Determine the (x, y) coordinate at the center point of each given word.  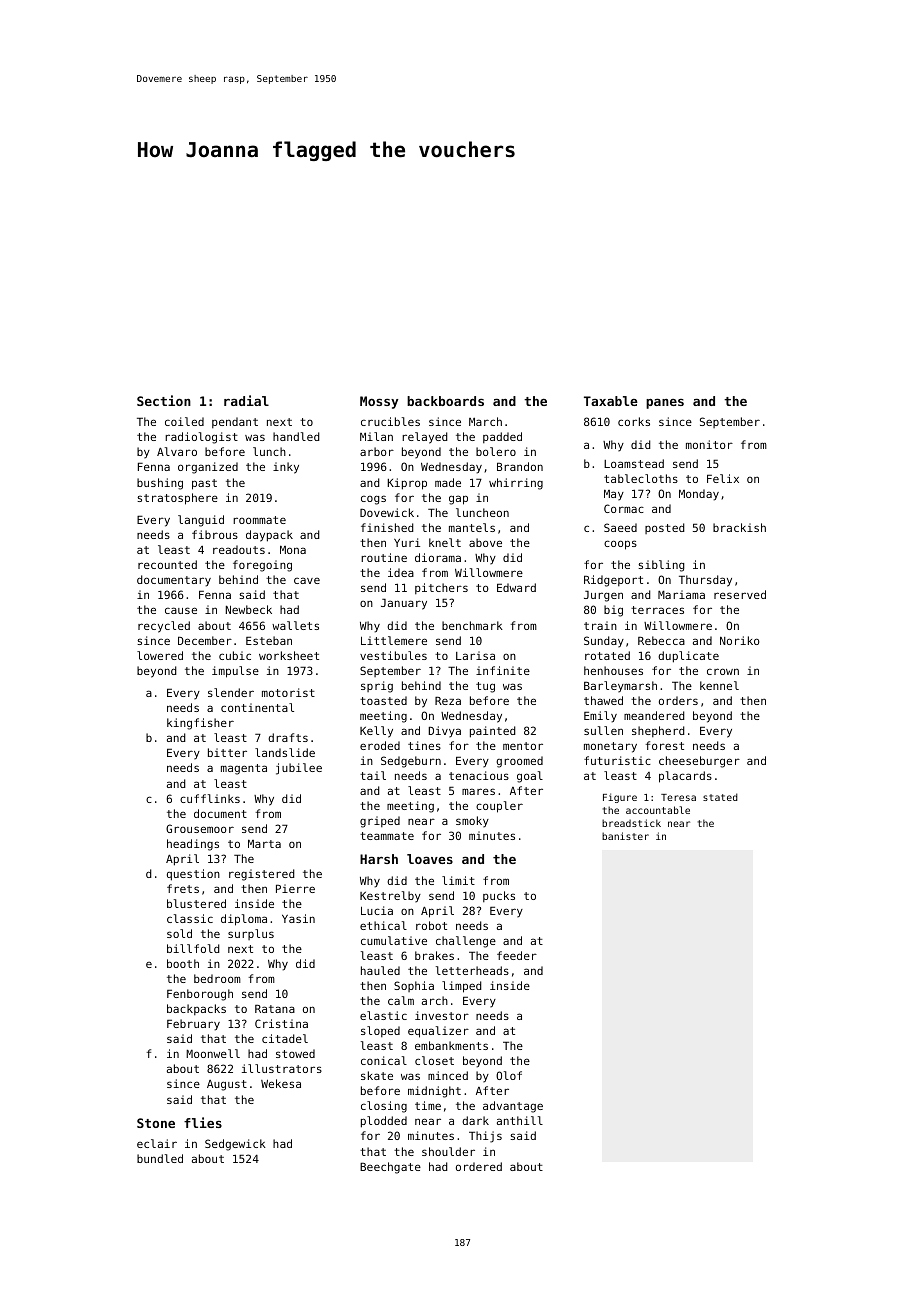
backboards (445, 401)
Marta (264, 843)
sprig (377, 687)
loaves (430, 859)
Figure (620, 798)
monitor (709, 444)
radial (246, 400)
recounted (167, 564)
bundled (160, 1158)
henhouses (613, 670)
